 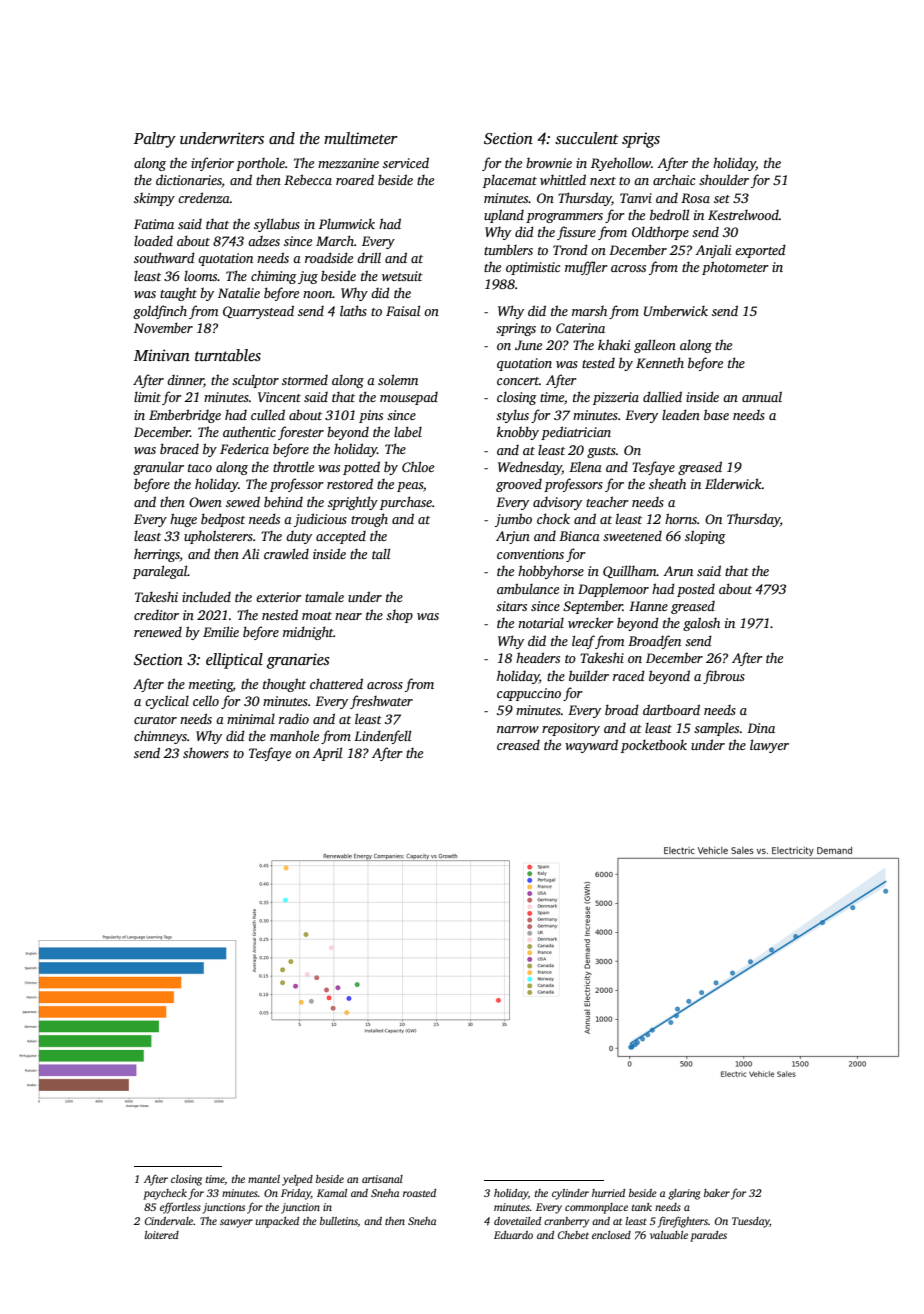 What do you see at coordinates (743, 215) in the screenshot?
I see `Kestrelwood` at bounding box center [743, 215].
